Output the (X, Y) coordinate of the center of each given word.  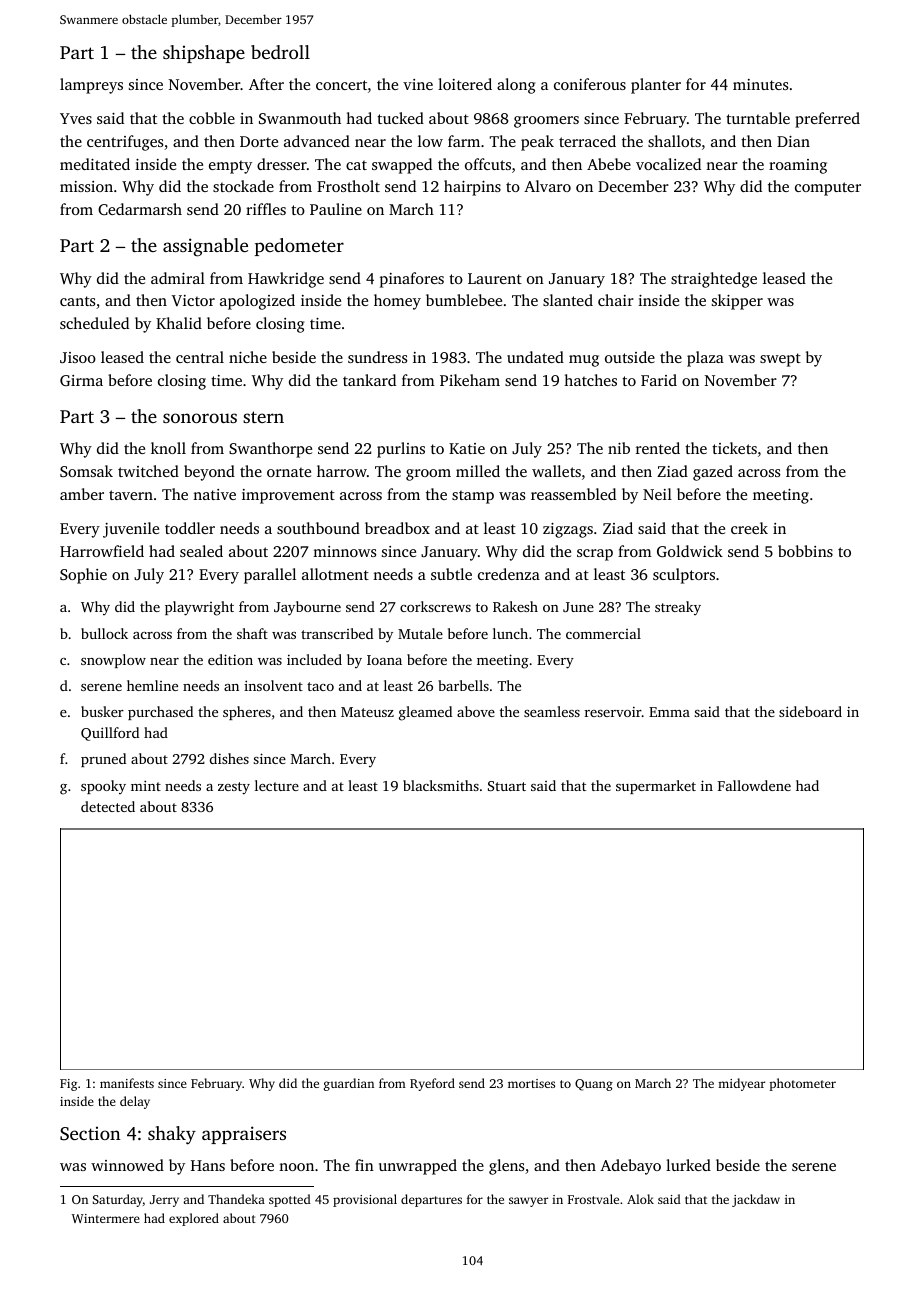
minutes (760, 84)
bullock (104, 633)
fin (364, 1165)
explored (194, 1219)
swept (780, 360)
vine (418, 84)
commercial (603, 633)
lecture (277, 785)
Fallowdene (754, 785)
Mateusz (367, 712)
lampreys (91, 86)
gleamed (425, 713)
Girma (81, 380)
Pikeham (470, 380)
